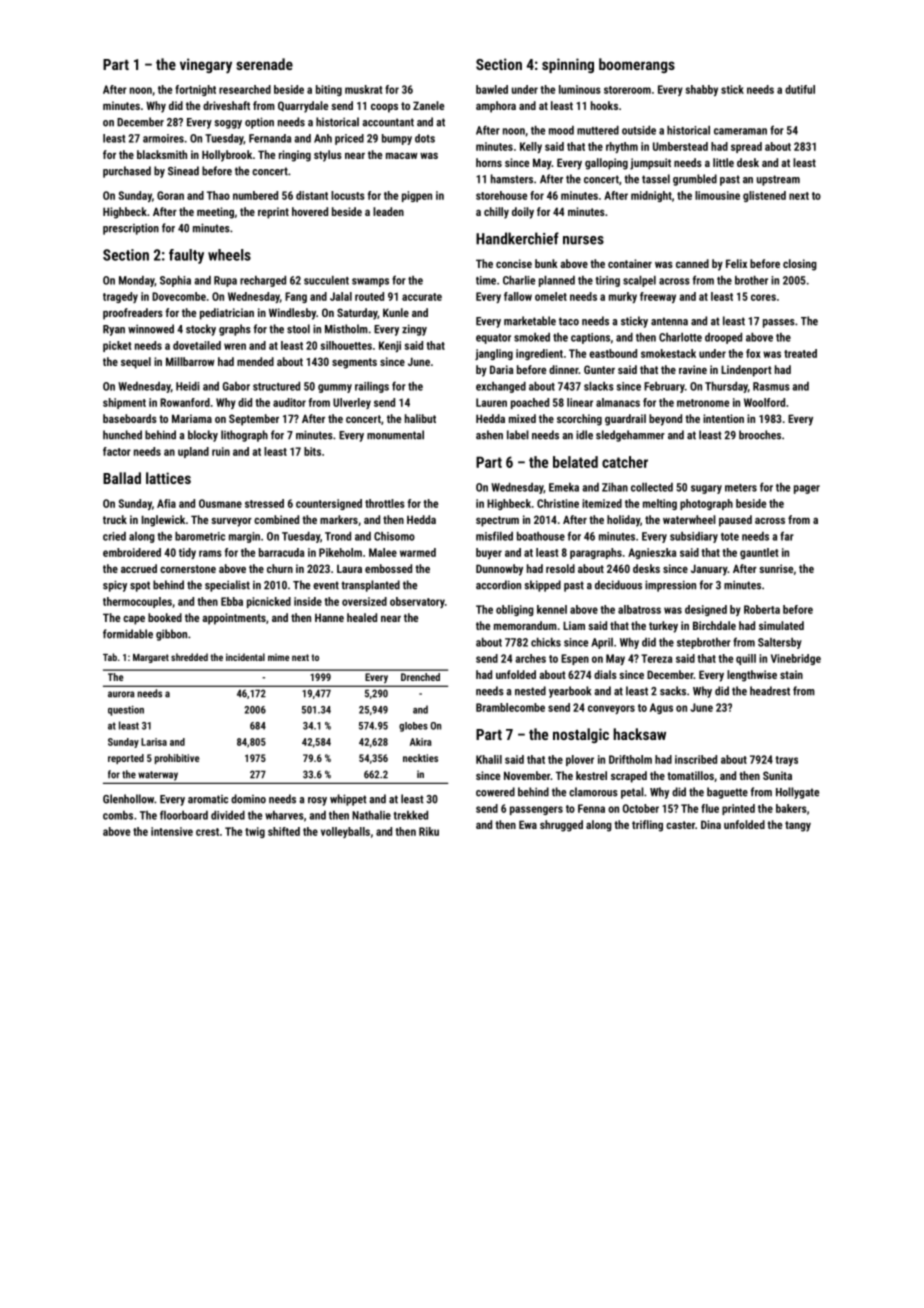  I want to click on Roberta, so click(762, 609).
